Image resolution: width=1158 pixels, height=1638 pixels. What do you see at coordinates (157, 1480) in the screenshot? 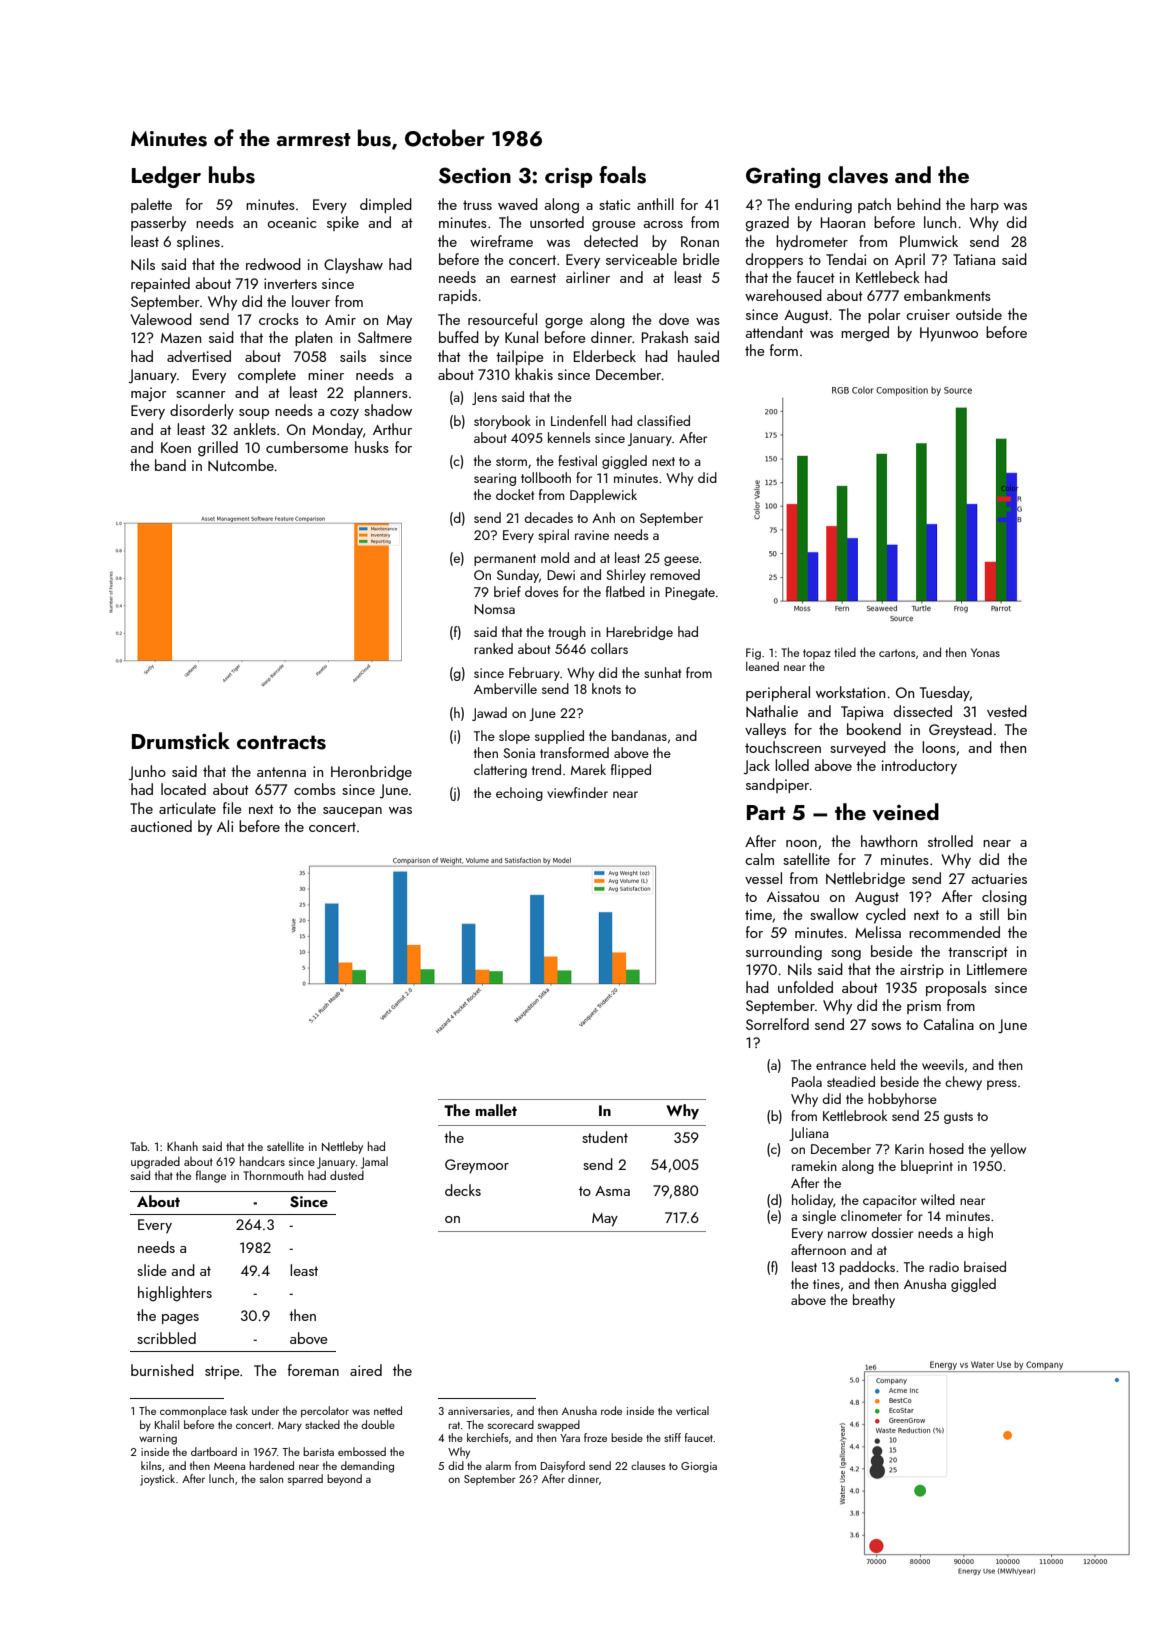
I see `joystick` at bounding box center [157, 1480].
